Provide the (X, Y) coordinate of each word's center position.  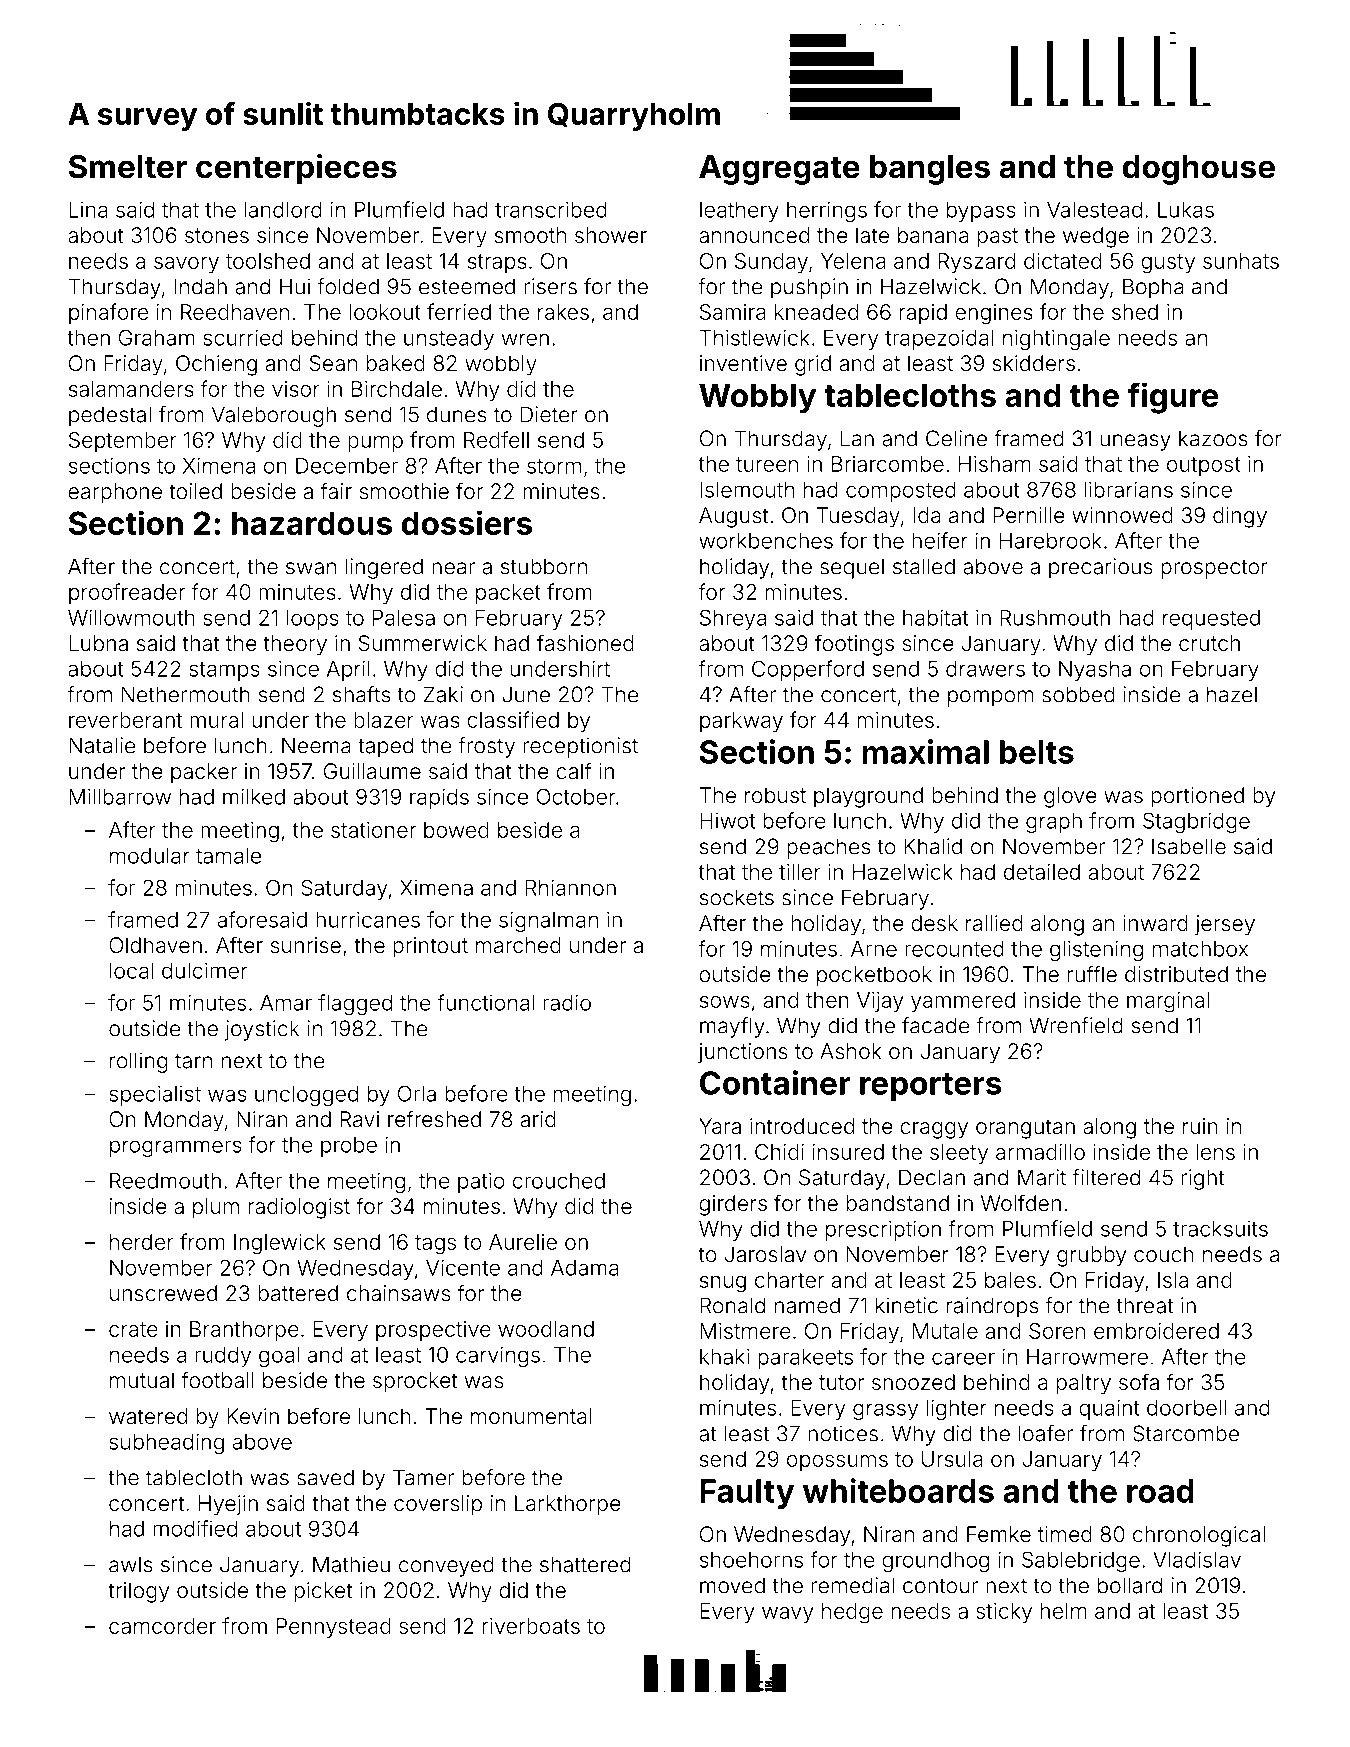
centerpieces (296, 169)
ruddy (223, 1357)
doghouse (1199, 170)
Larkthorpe (568, 1505)
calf (574, 771)
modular (150, 856)
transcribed (551, 209)
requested (1211, 620)
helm (1063, 1611)
